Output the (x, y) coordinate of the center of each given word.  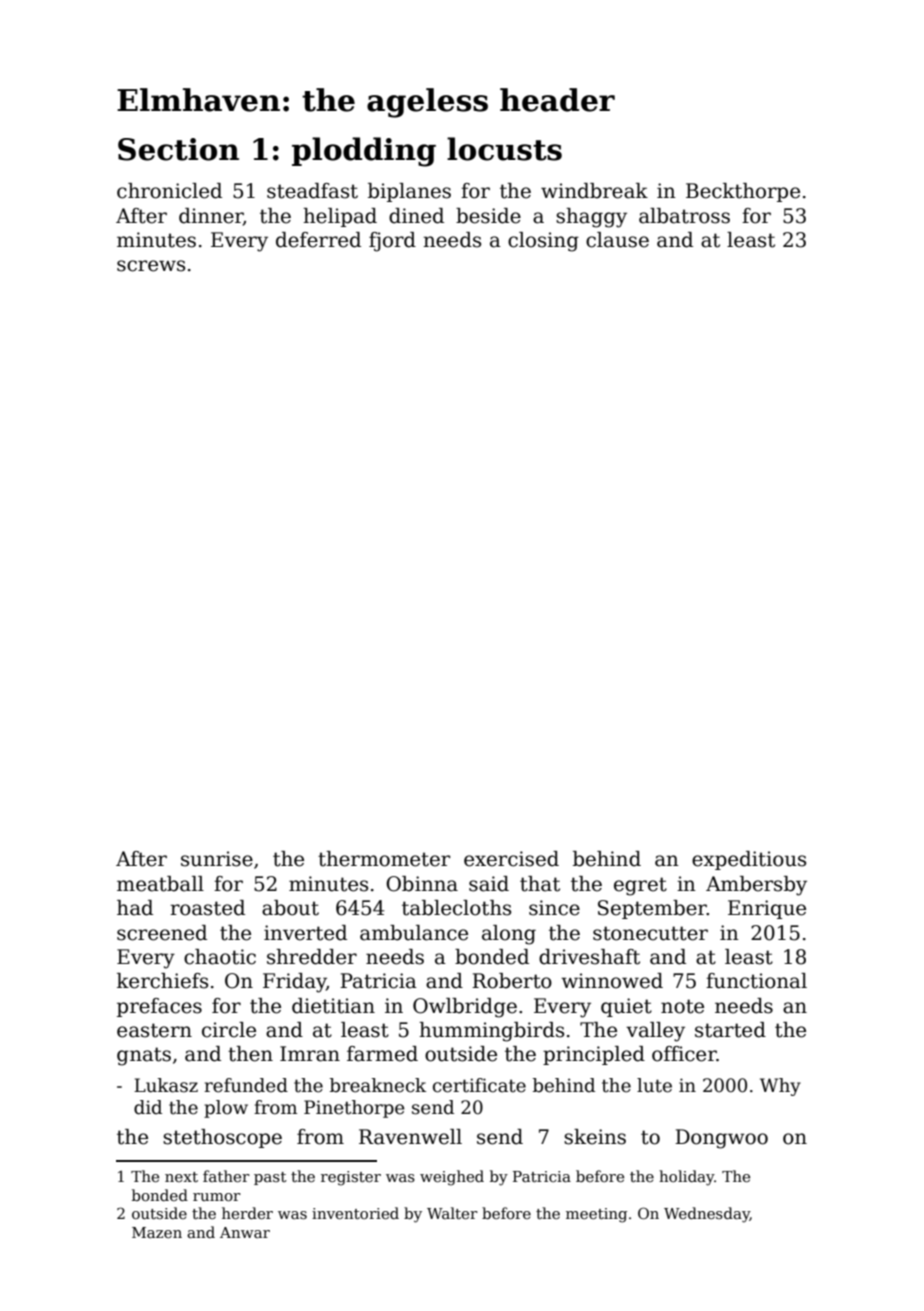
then (250, 1054)
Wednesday (707, 1215)
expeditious (749, 860)
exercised (511, 859)
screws (151, 266)
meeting (596, 1215)
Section (178, 149)
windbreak (594, 191)
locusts (504, 149)
